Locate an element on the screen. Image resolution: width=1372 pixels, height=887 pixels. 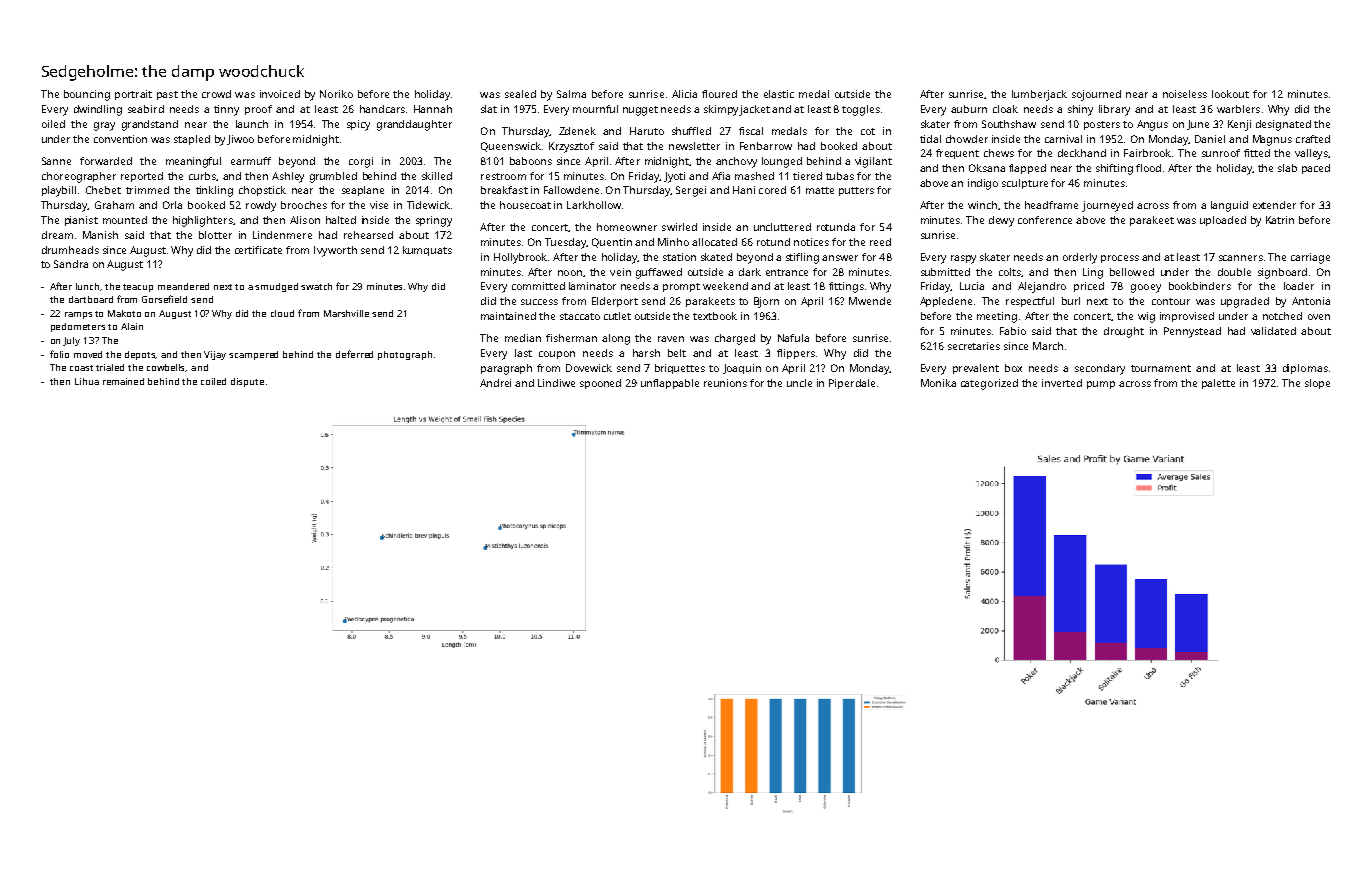
smudged is located at coordinates (276, 287).
